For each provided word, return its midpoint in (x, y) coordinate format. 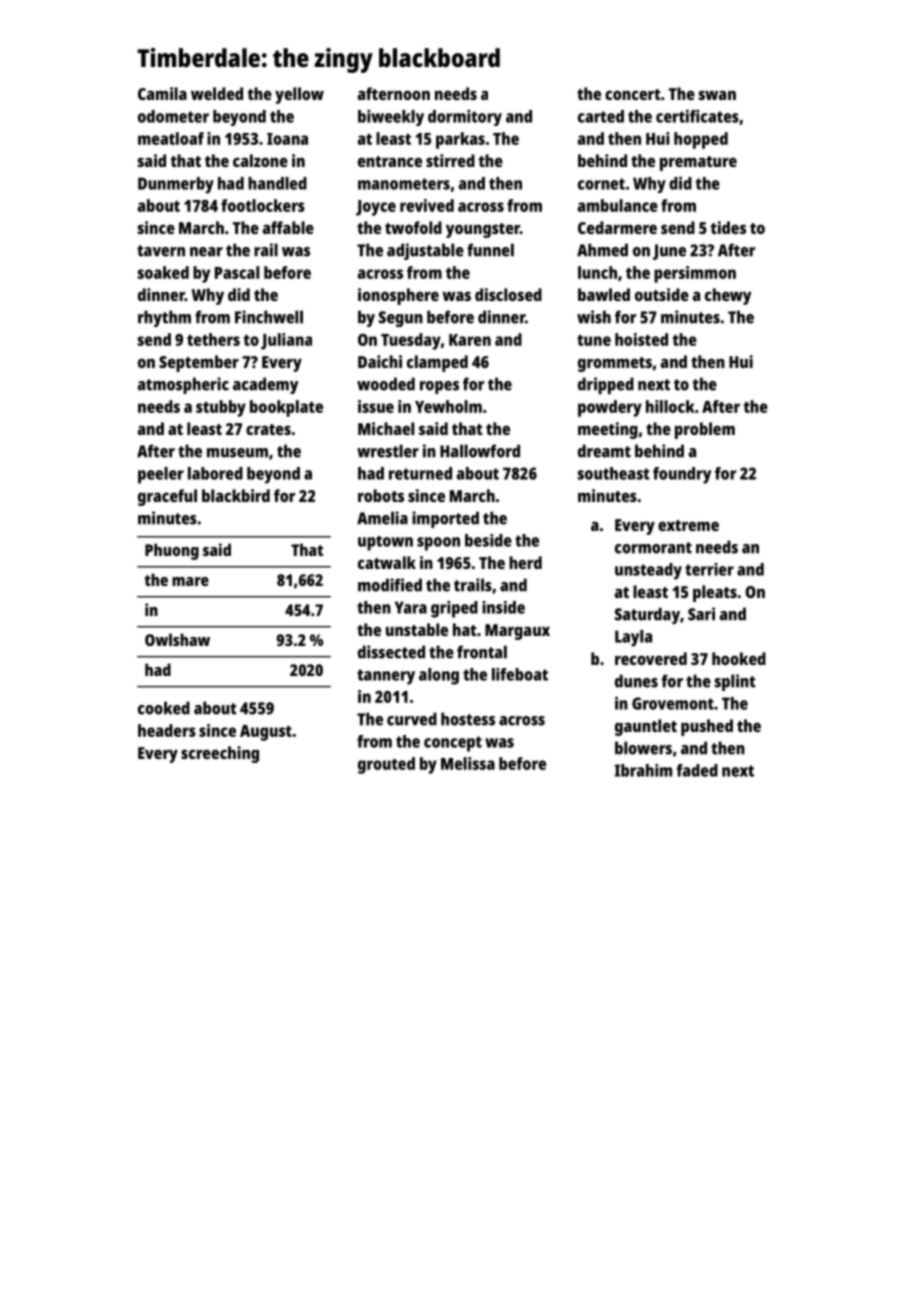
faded (697, 770)
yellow (299, 95)
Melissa (468, 763)
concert (633, 94)
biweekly (391, 117)
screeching (220, 754)
